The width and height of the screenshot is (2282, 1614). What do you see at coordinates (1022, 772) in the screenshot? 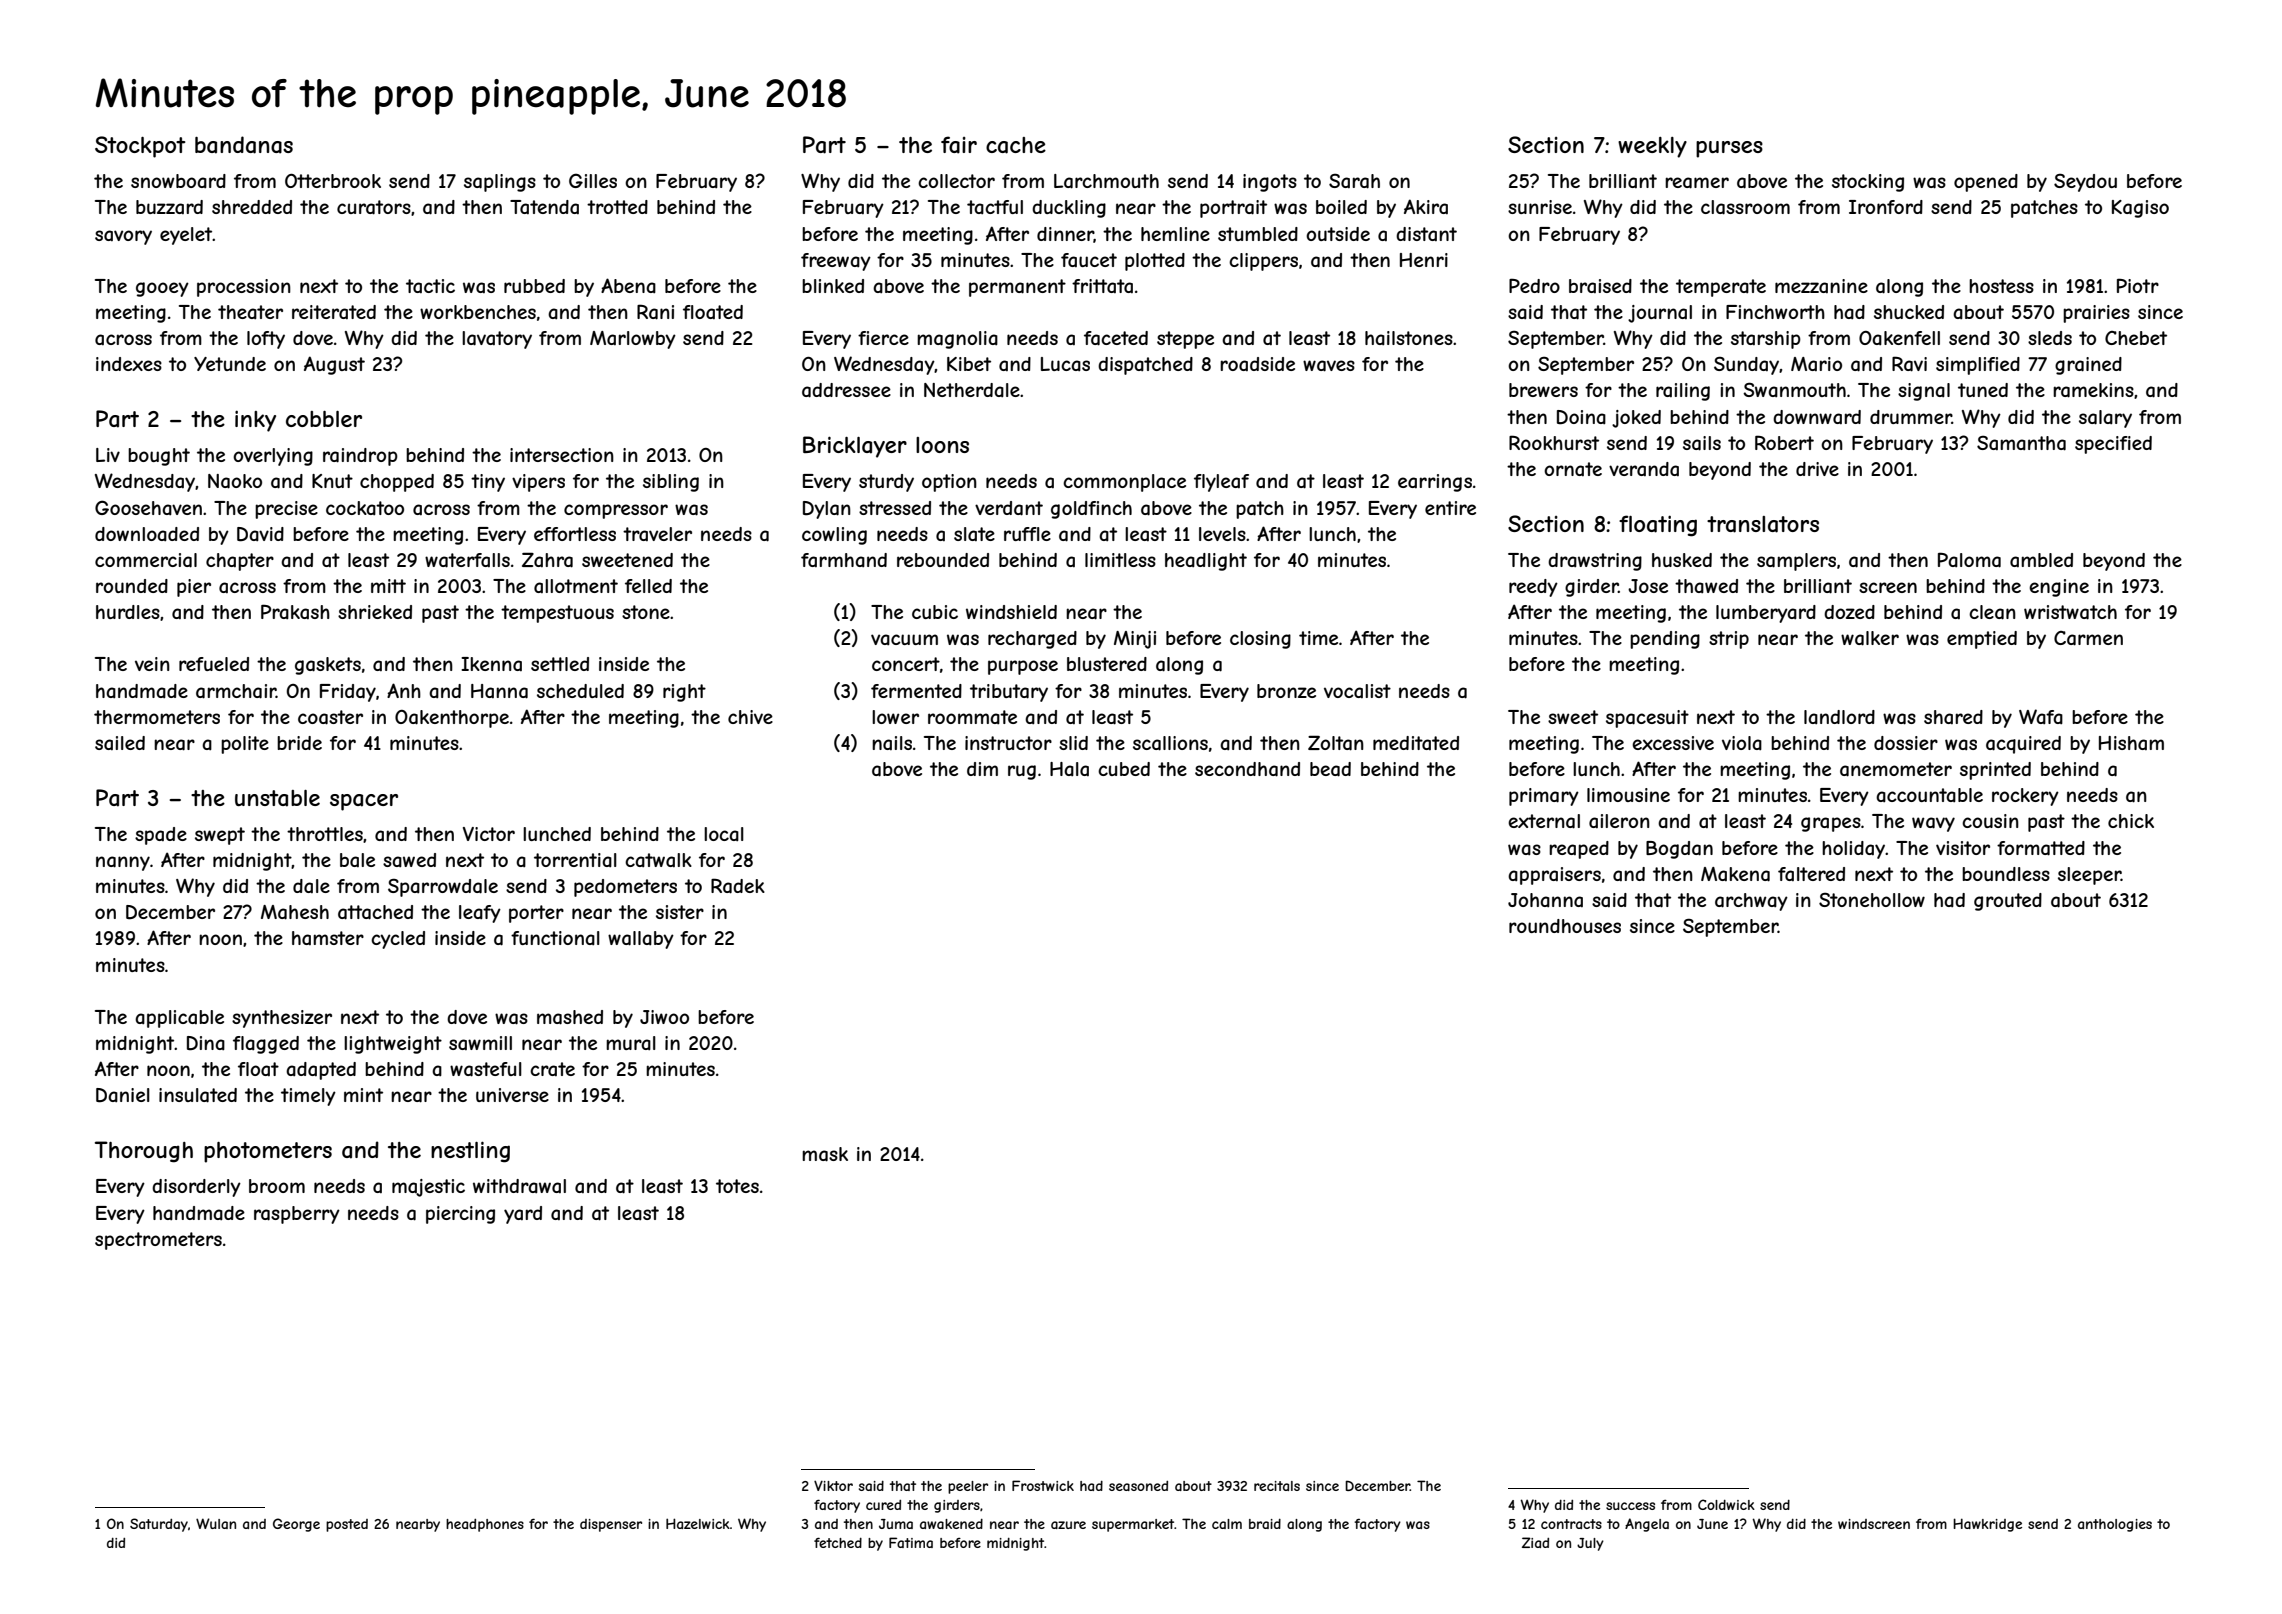
I see `rug` at bounding box center [1022, 772].
